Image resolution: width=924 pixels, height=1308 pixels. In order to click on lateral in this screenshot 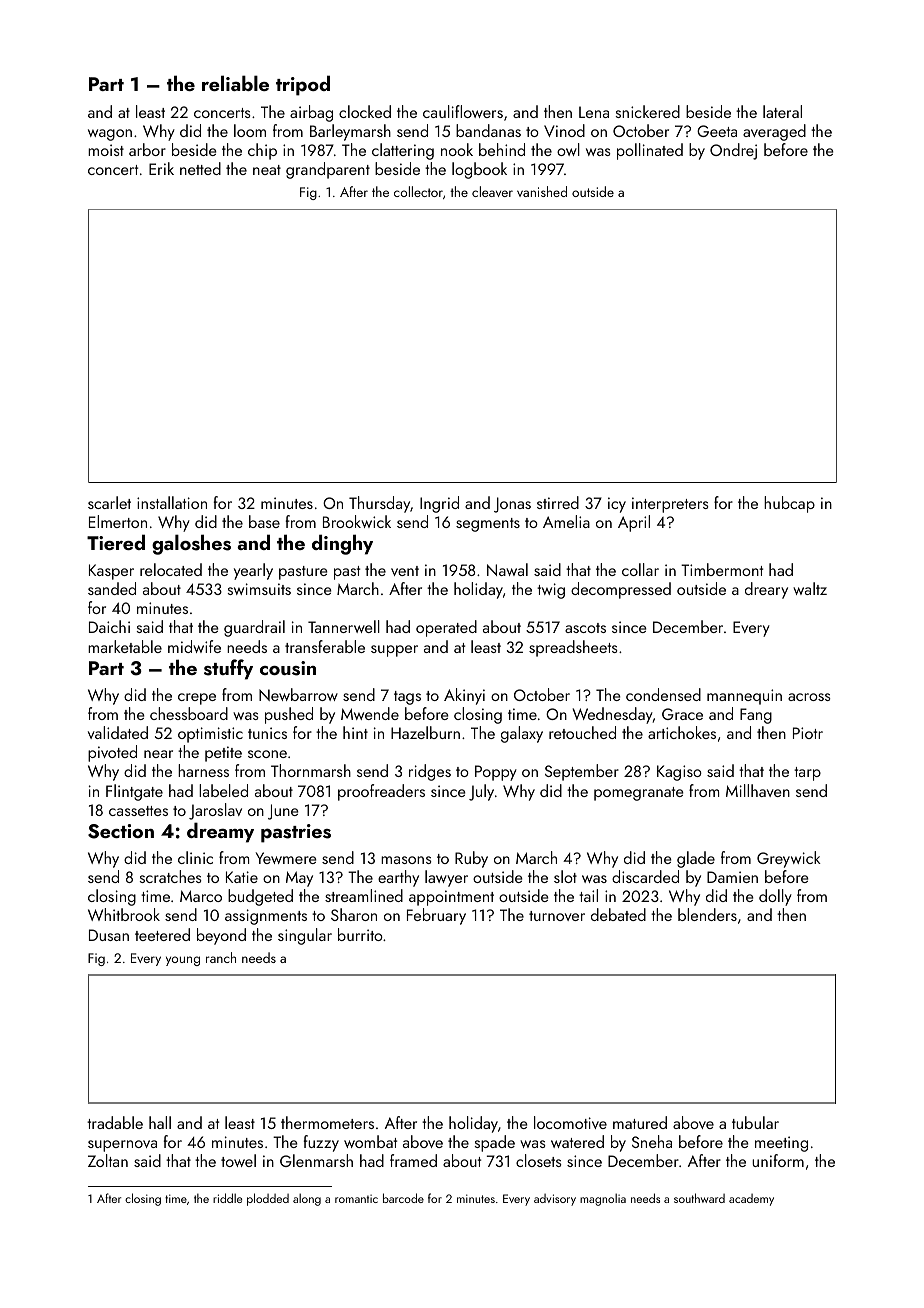, I will do `click(782, 111)`.
